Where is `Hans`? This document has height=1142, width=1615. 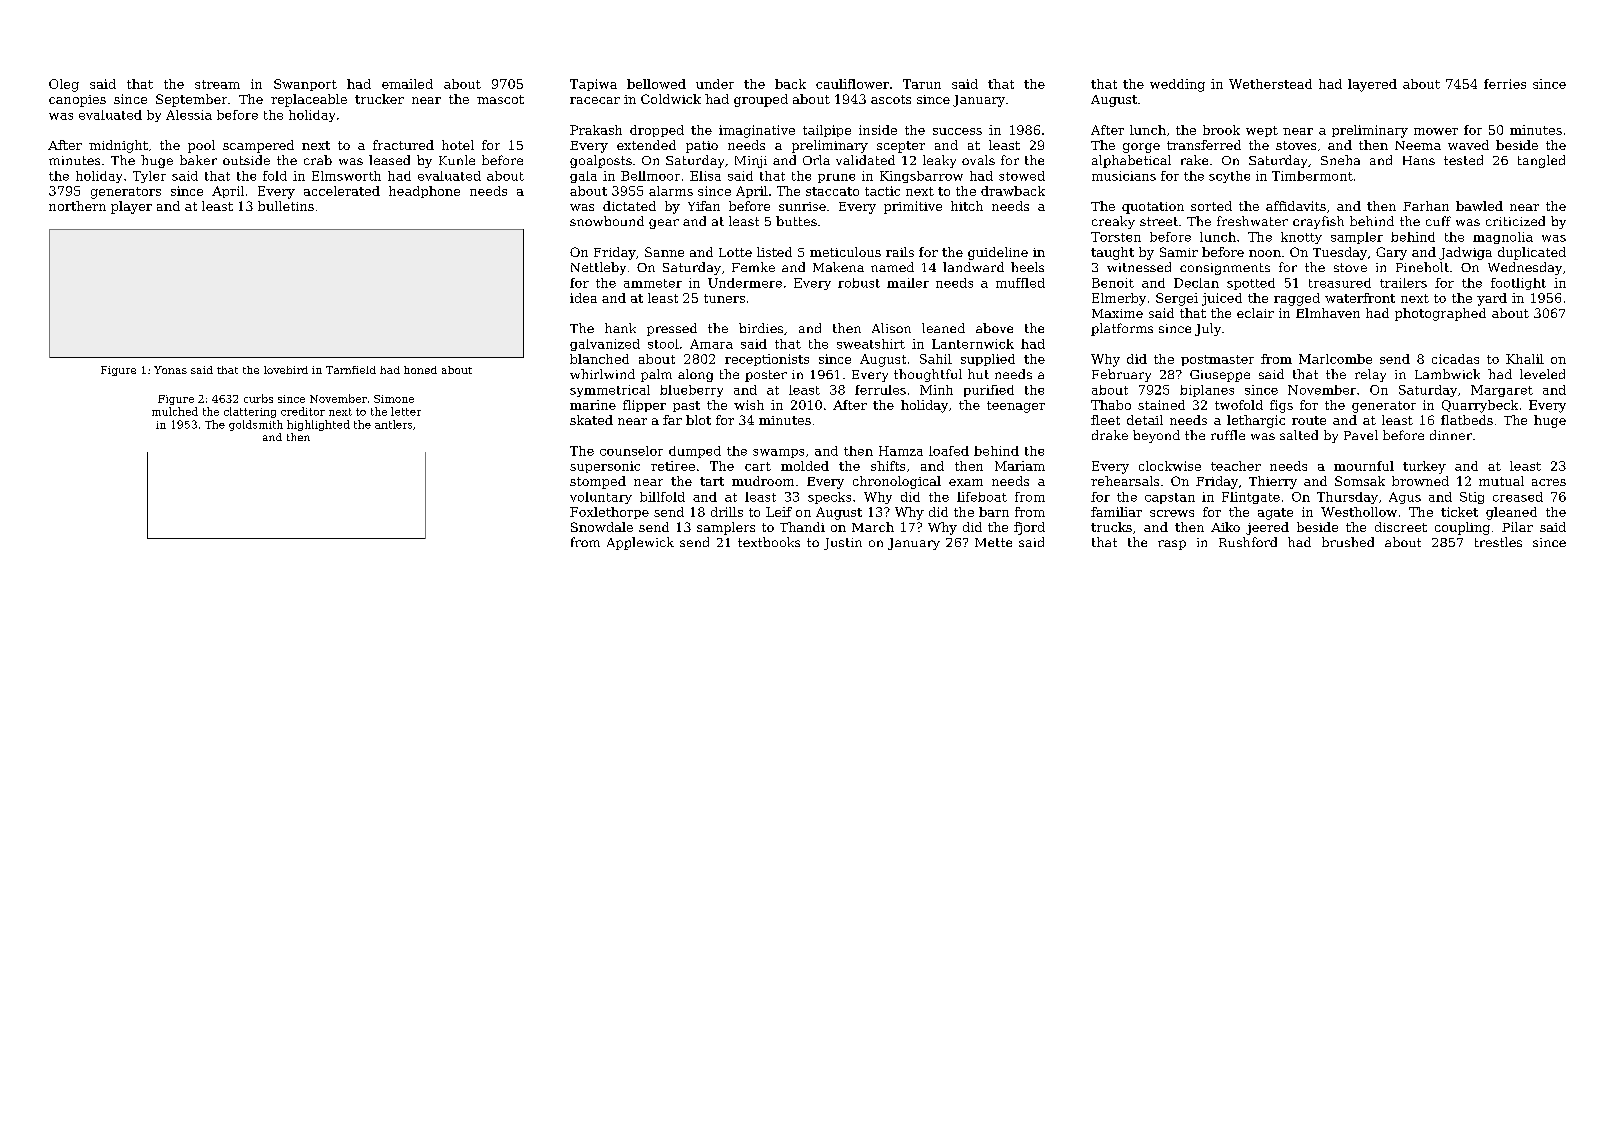
Hans is located at coordinates (1419, 160).
